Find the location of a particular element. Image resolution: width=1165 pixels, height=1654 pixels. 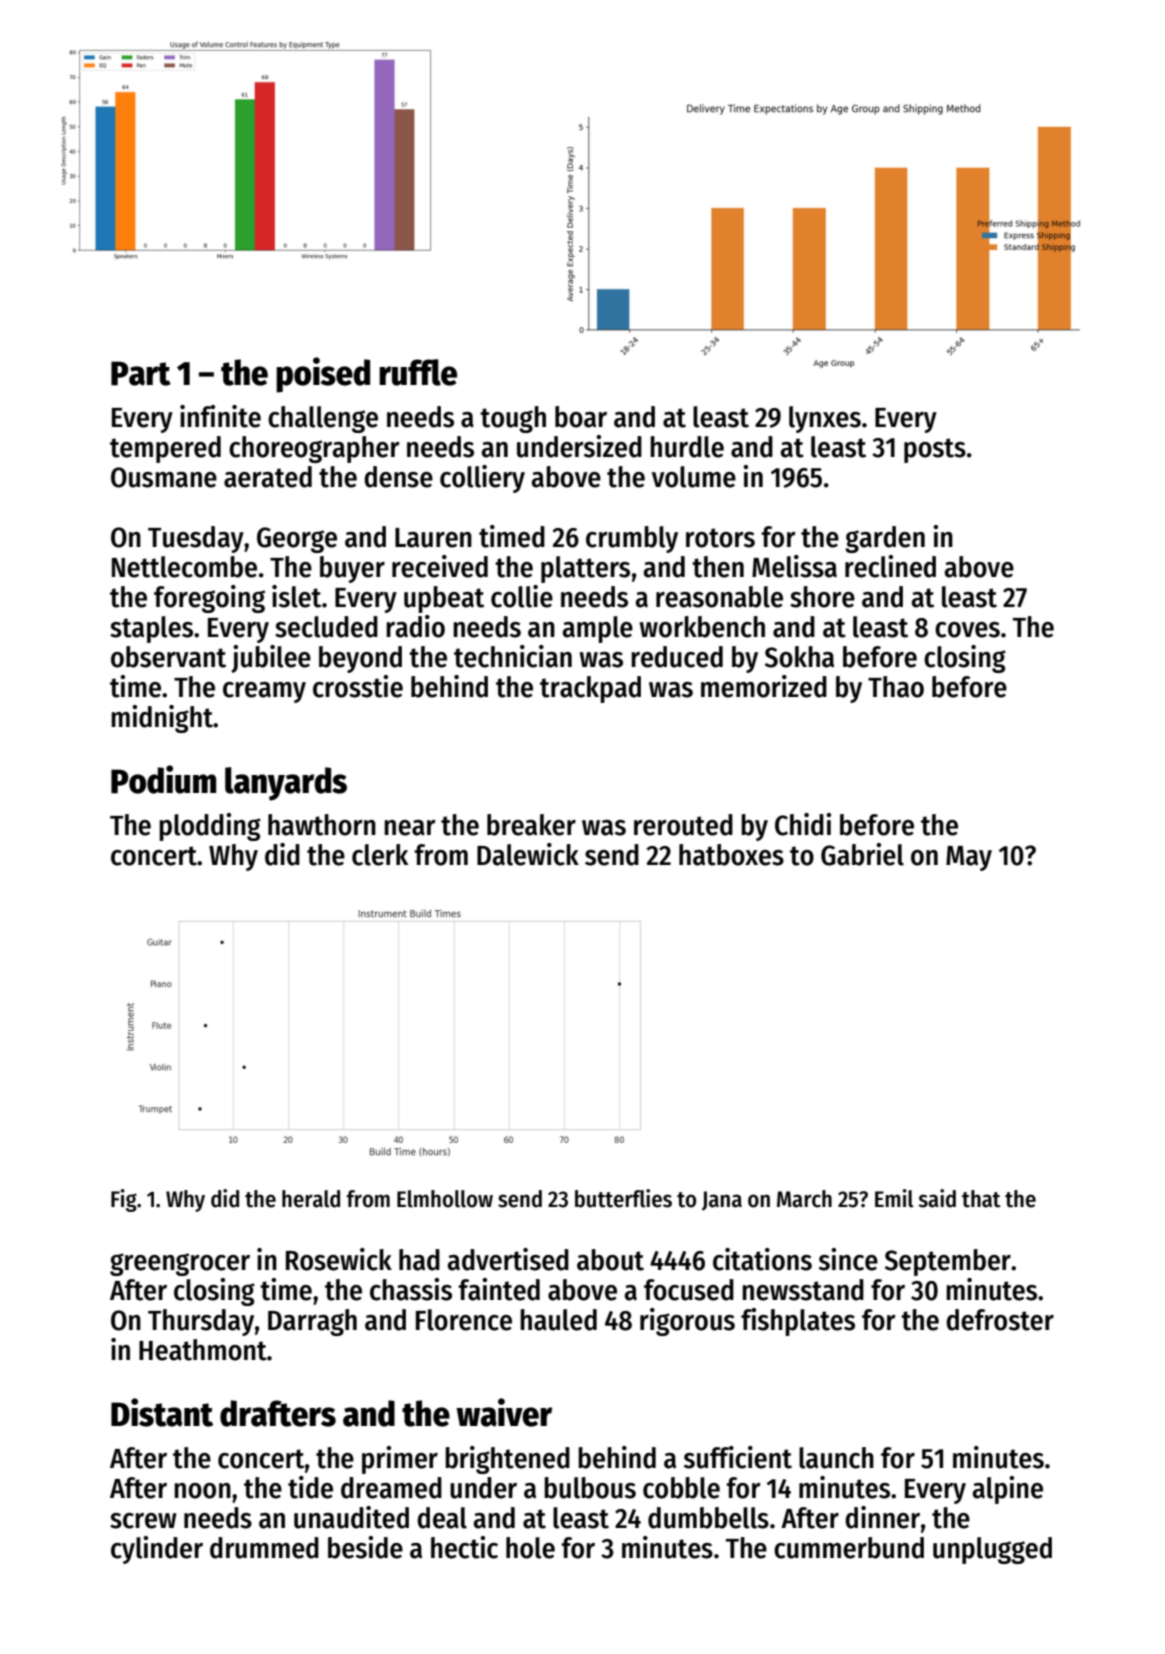

waiver is located at coordinates (504, 1412).
